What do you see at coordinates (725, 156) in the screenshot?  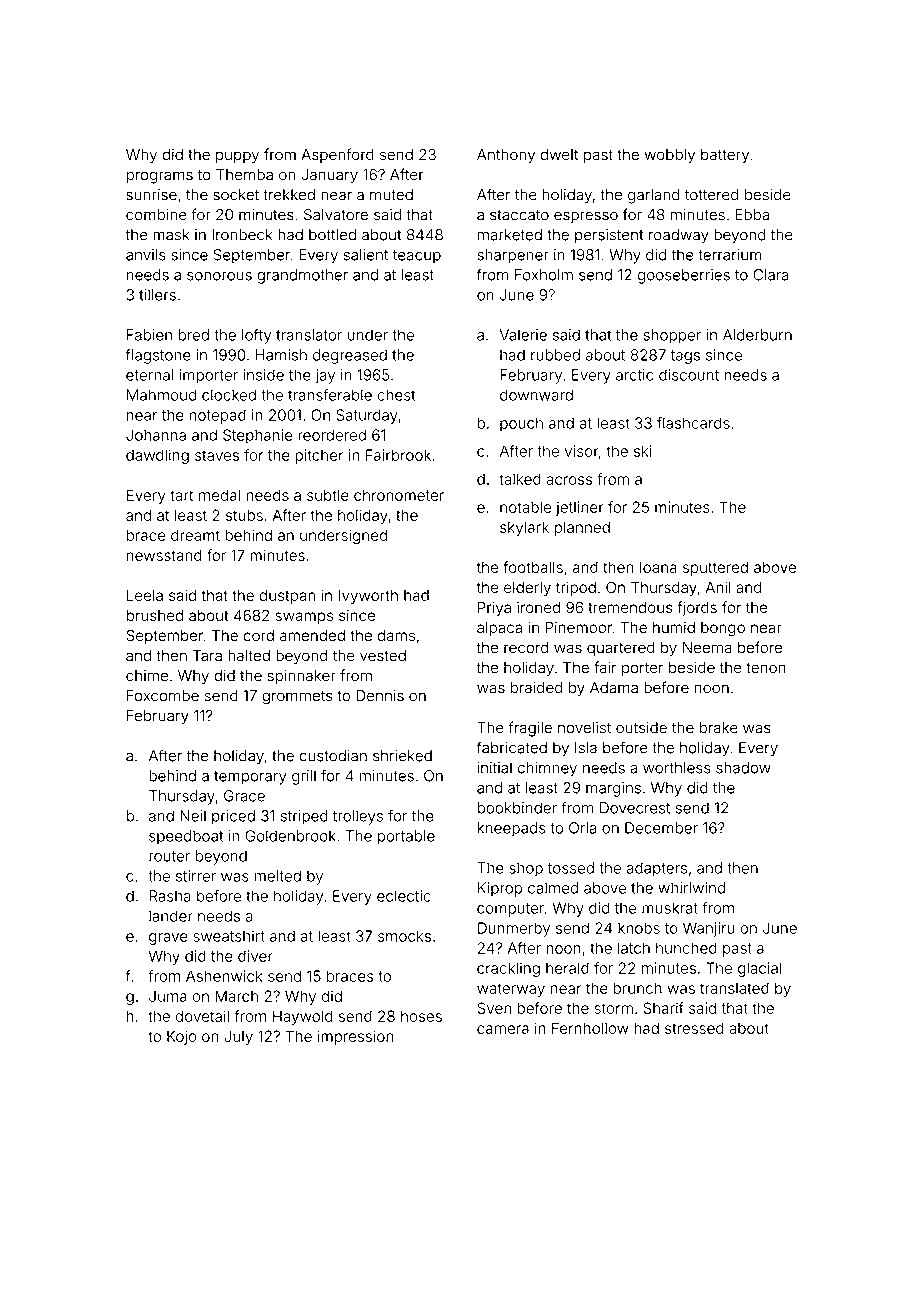 I see `battery` at bounding box center [725, 156].
